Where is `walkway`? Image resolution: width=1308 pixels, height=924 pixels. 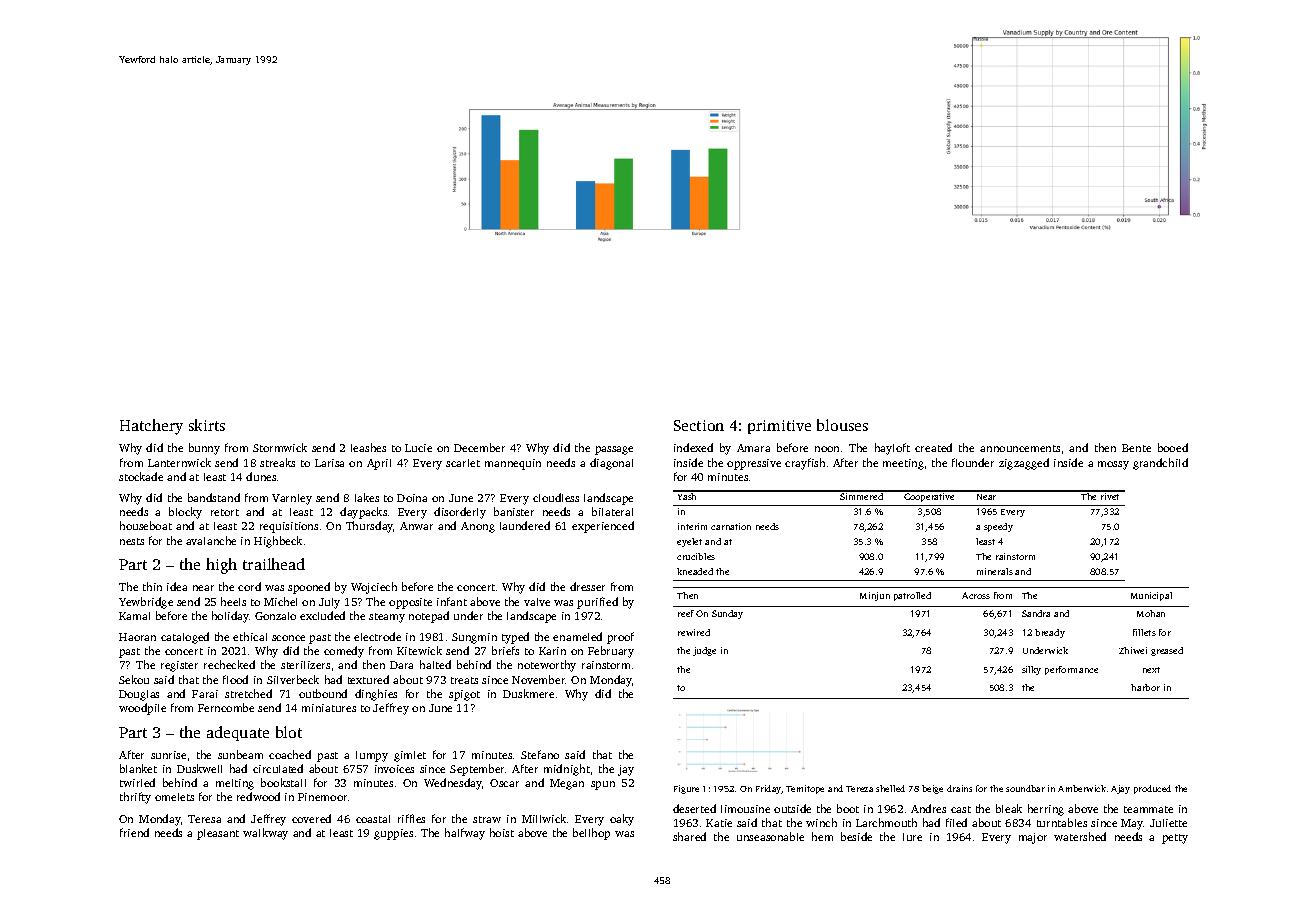 walkway is located at coordinates (265, 834).
